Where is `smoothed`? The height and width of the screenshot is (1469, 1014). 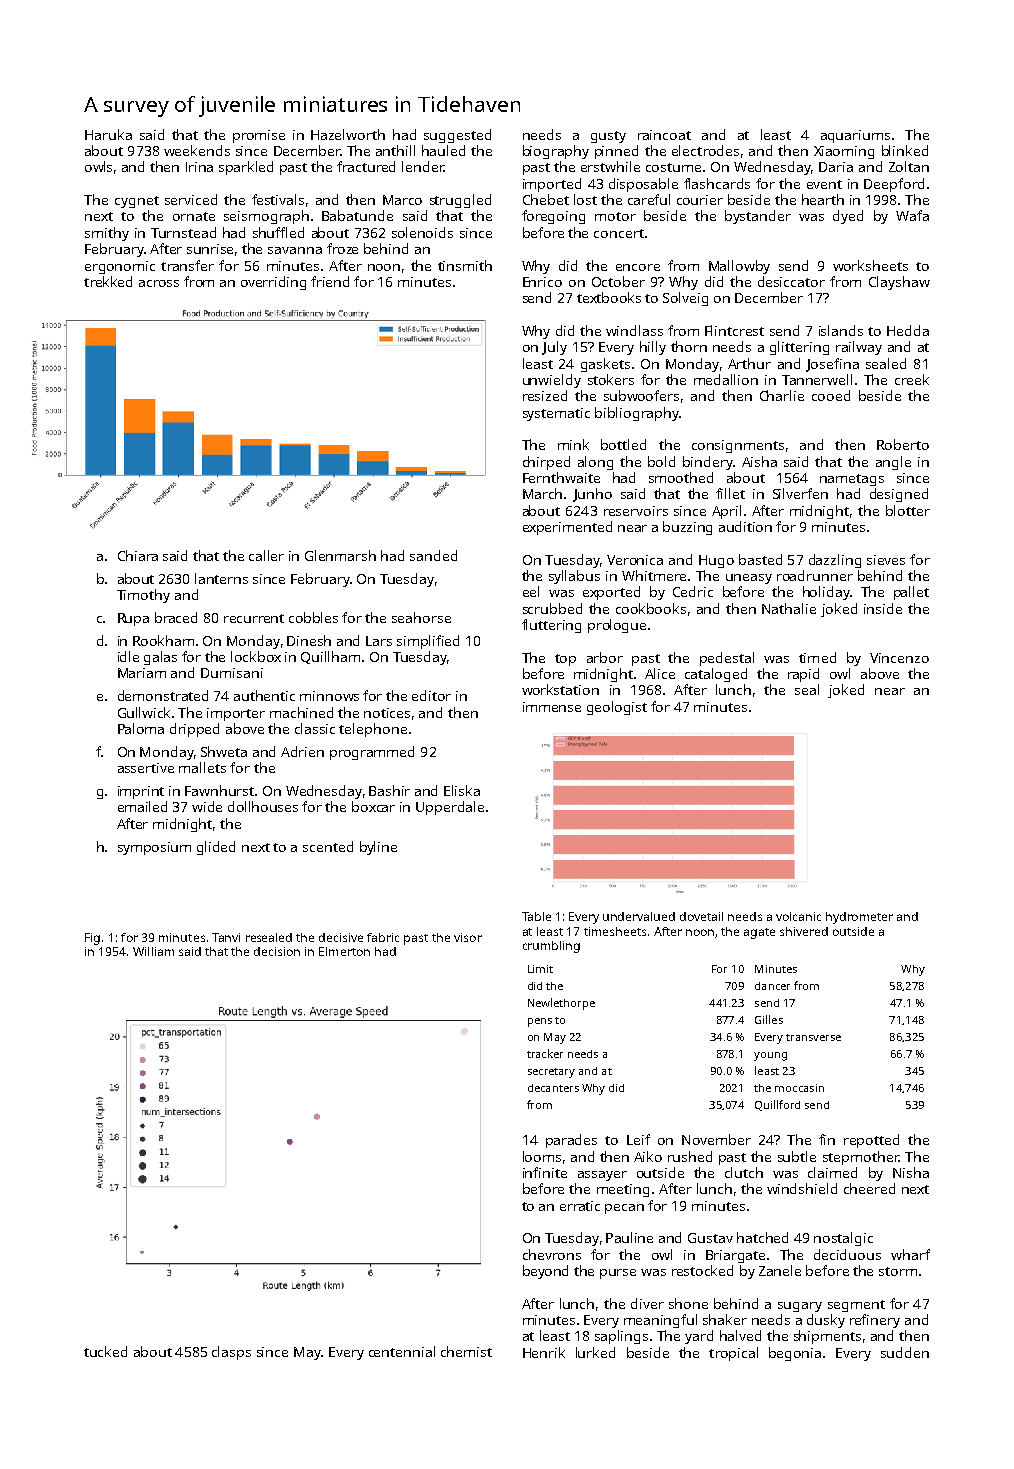 smoothed is located at coordinates (681, 477).
